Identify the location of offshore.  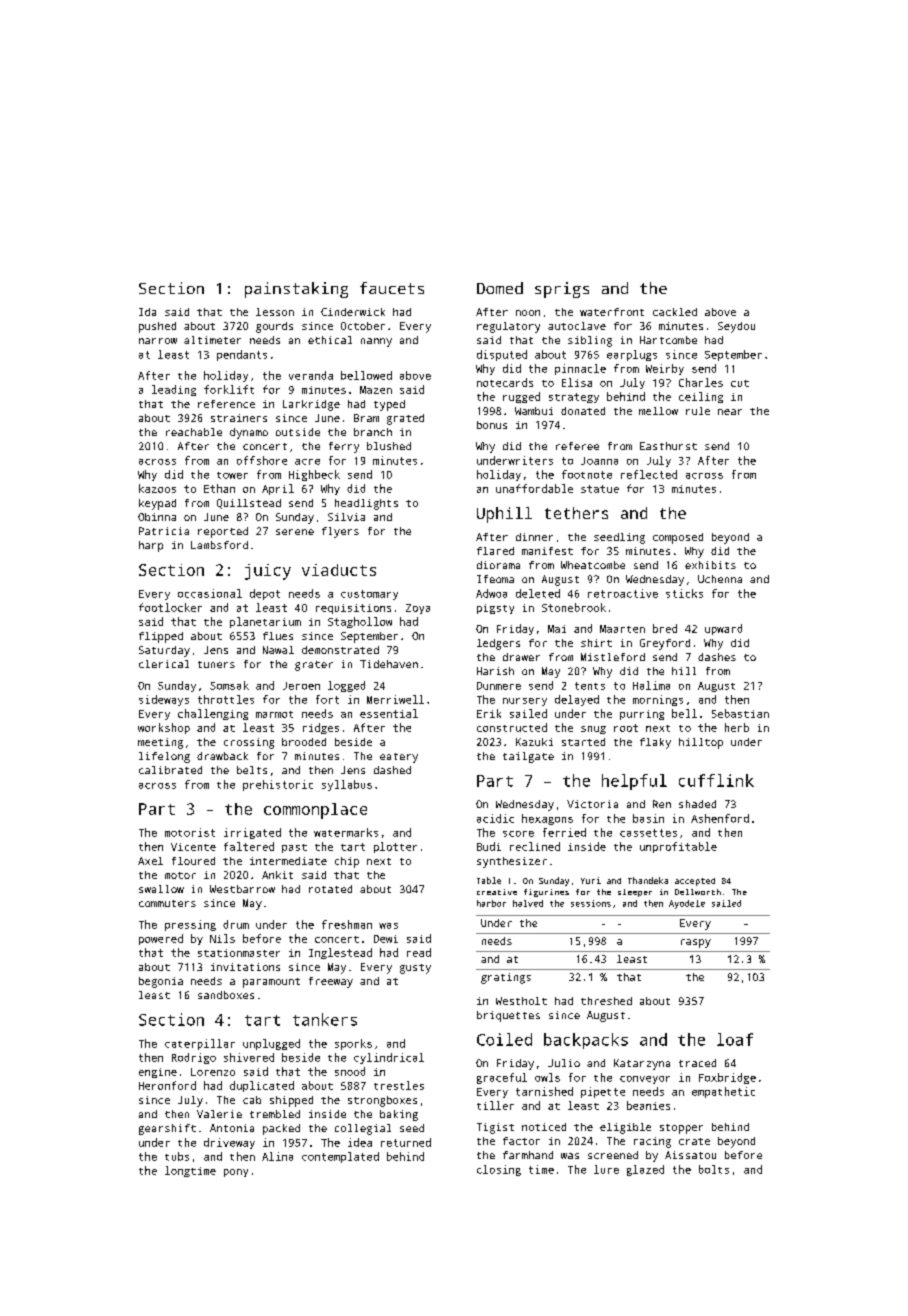
(262, 460).
